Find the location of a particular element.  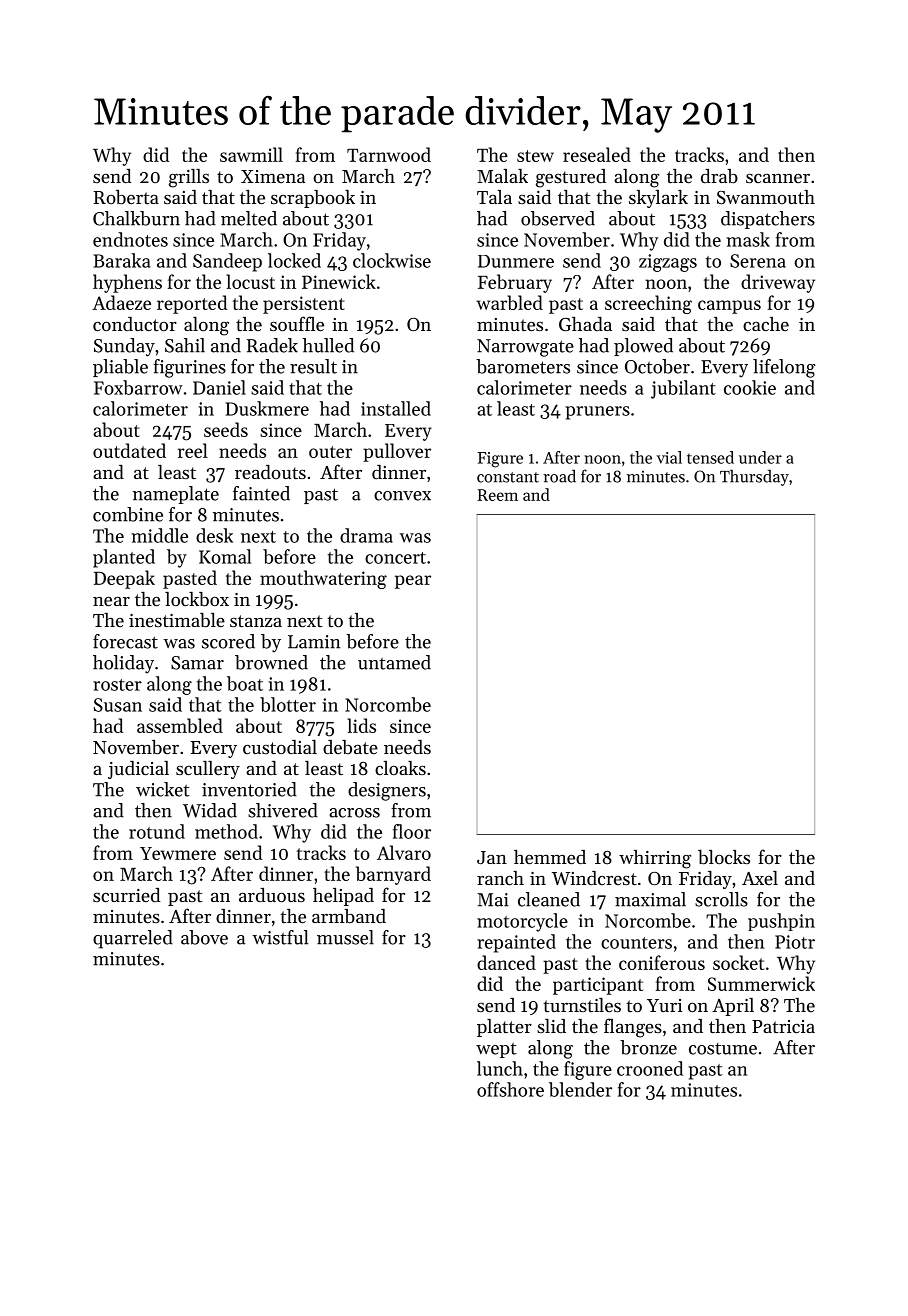

Piotr is located at coordinates (795, 942).
